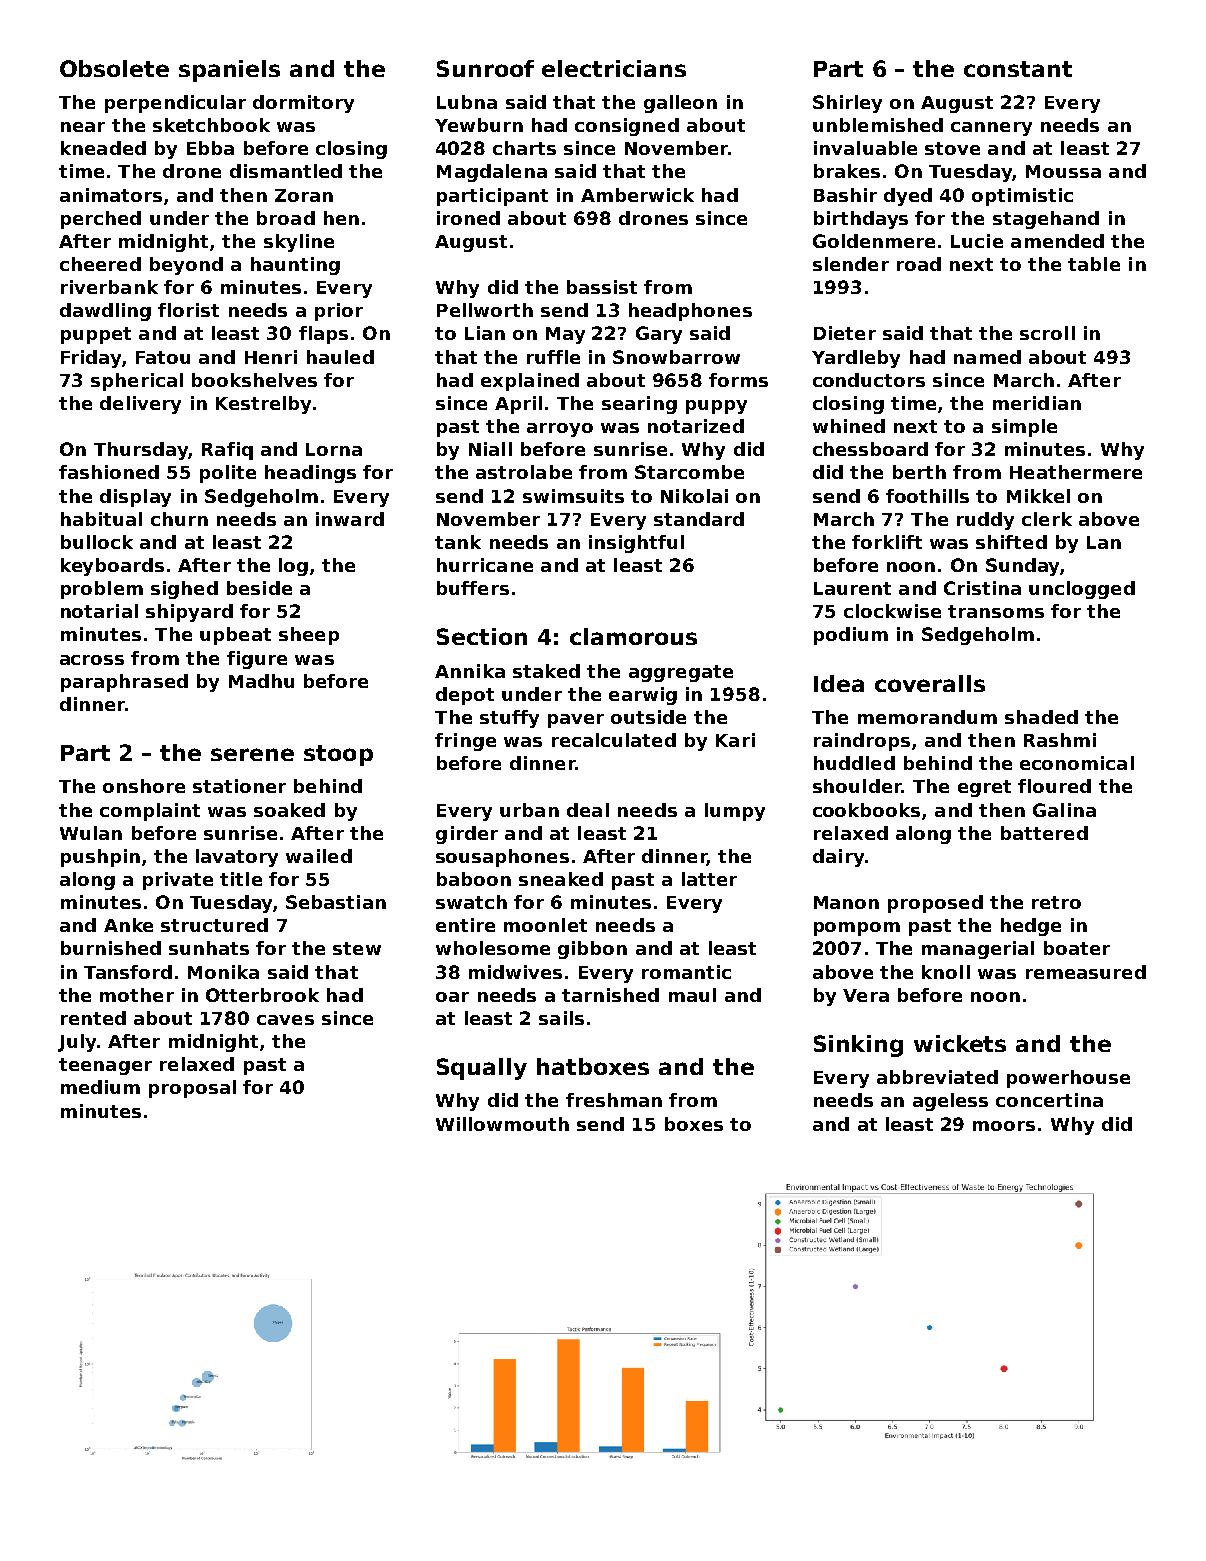 This screenshot has height=1561, width=1206. Describe the element at coordinates (614, 740) in the screenshot. I see `recalculated` at that location.
